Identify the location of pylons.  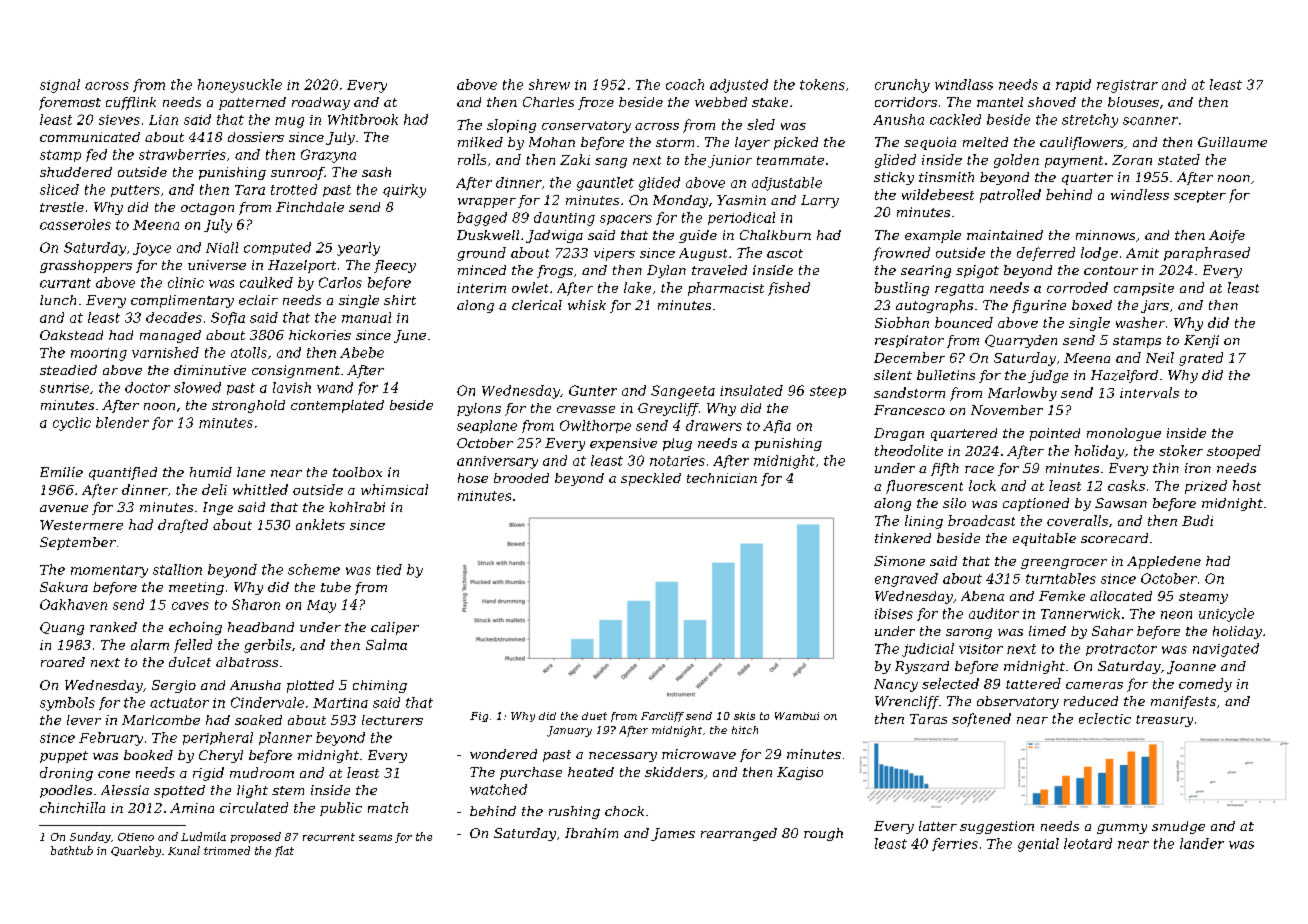
(479, 409).
